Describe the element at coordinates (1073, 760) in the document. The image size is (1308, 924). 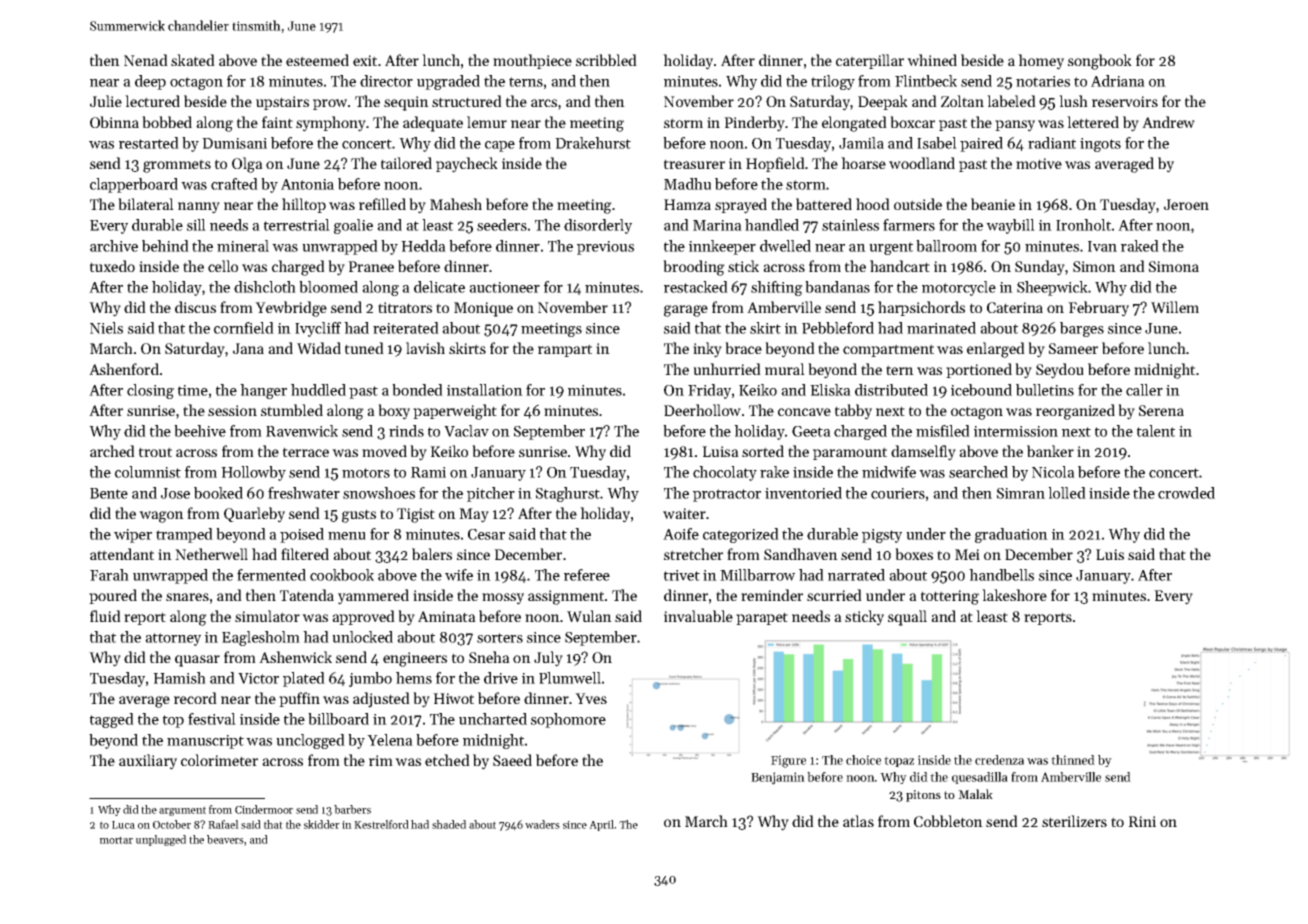
I see `thinned` at that location.
